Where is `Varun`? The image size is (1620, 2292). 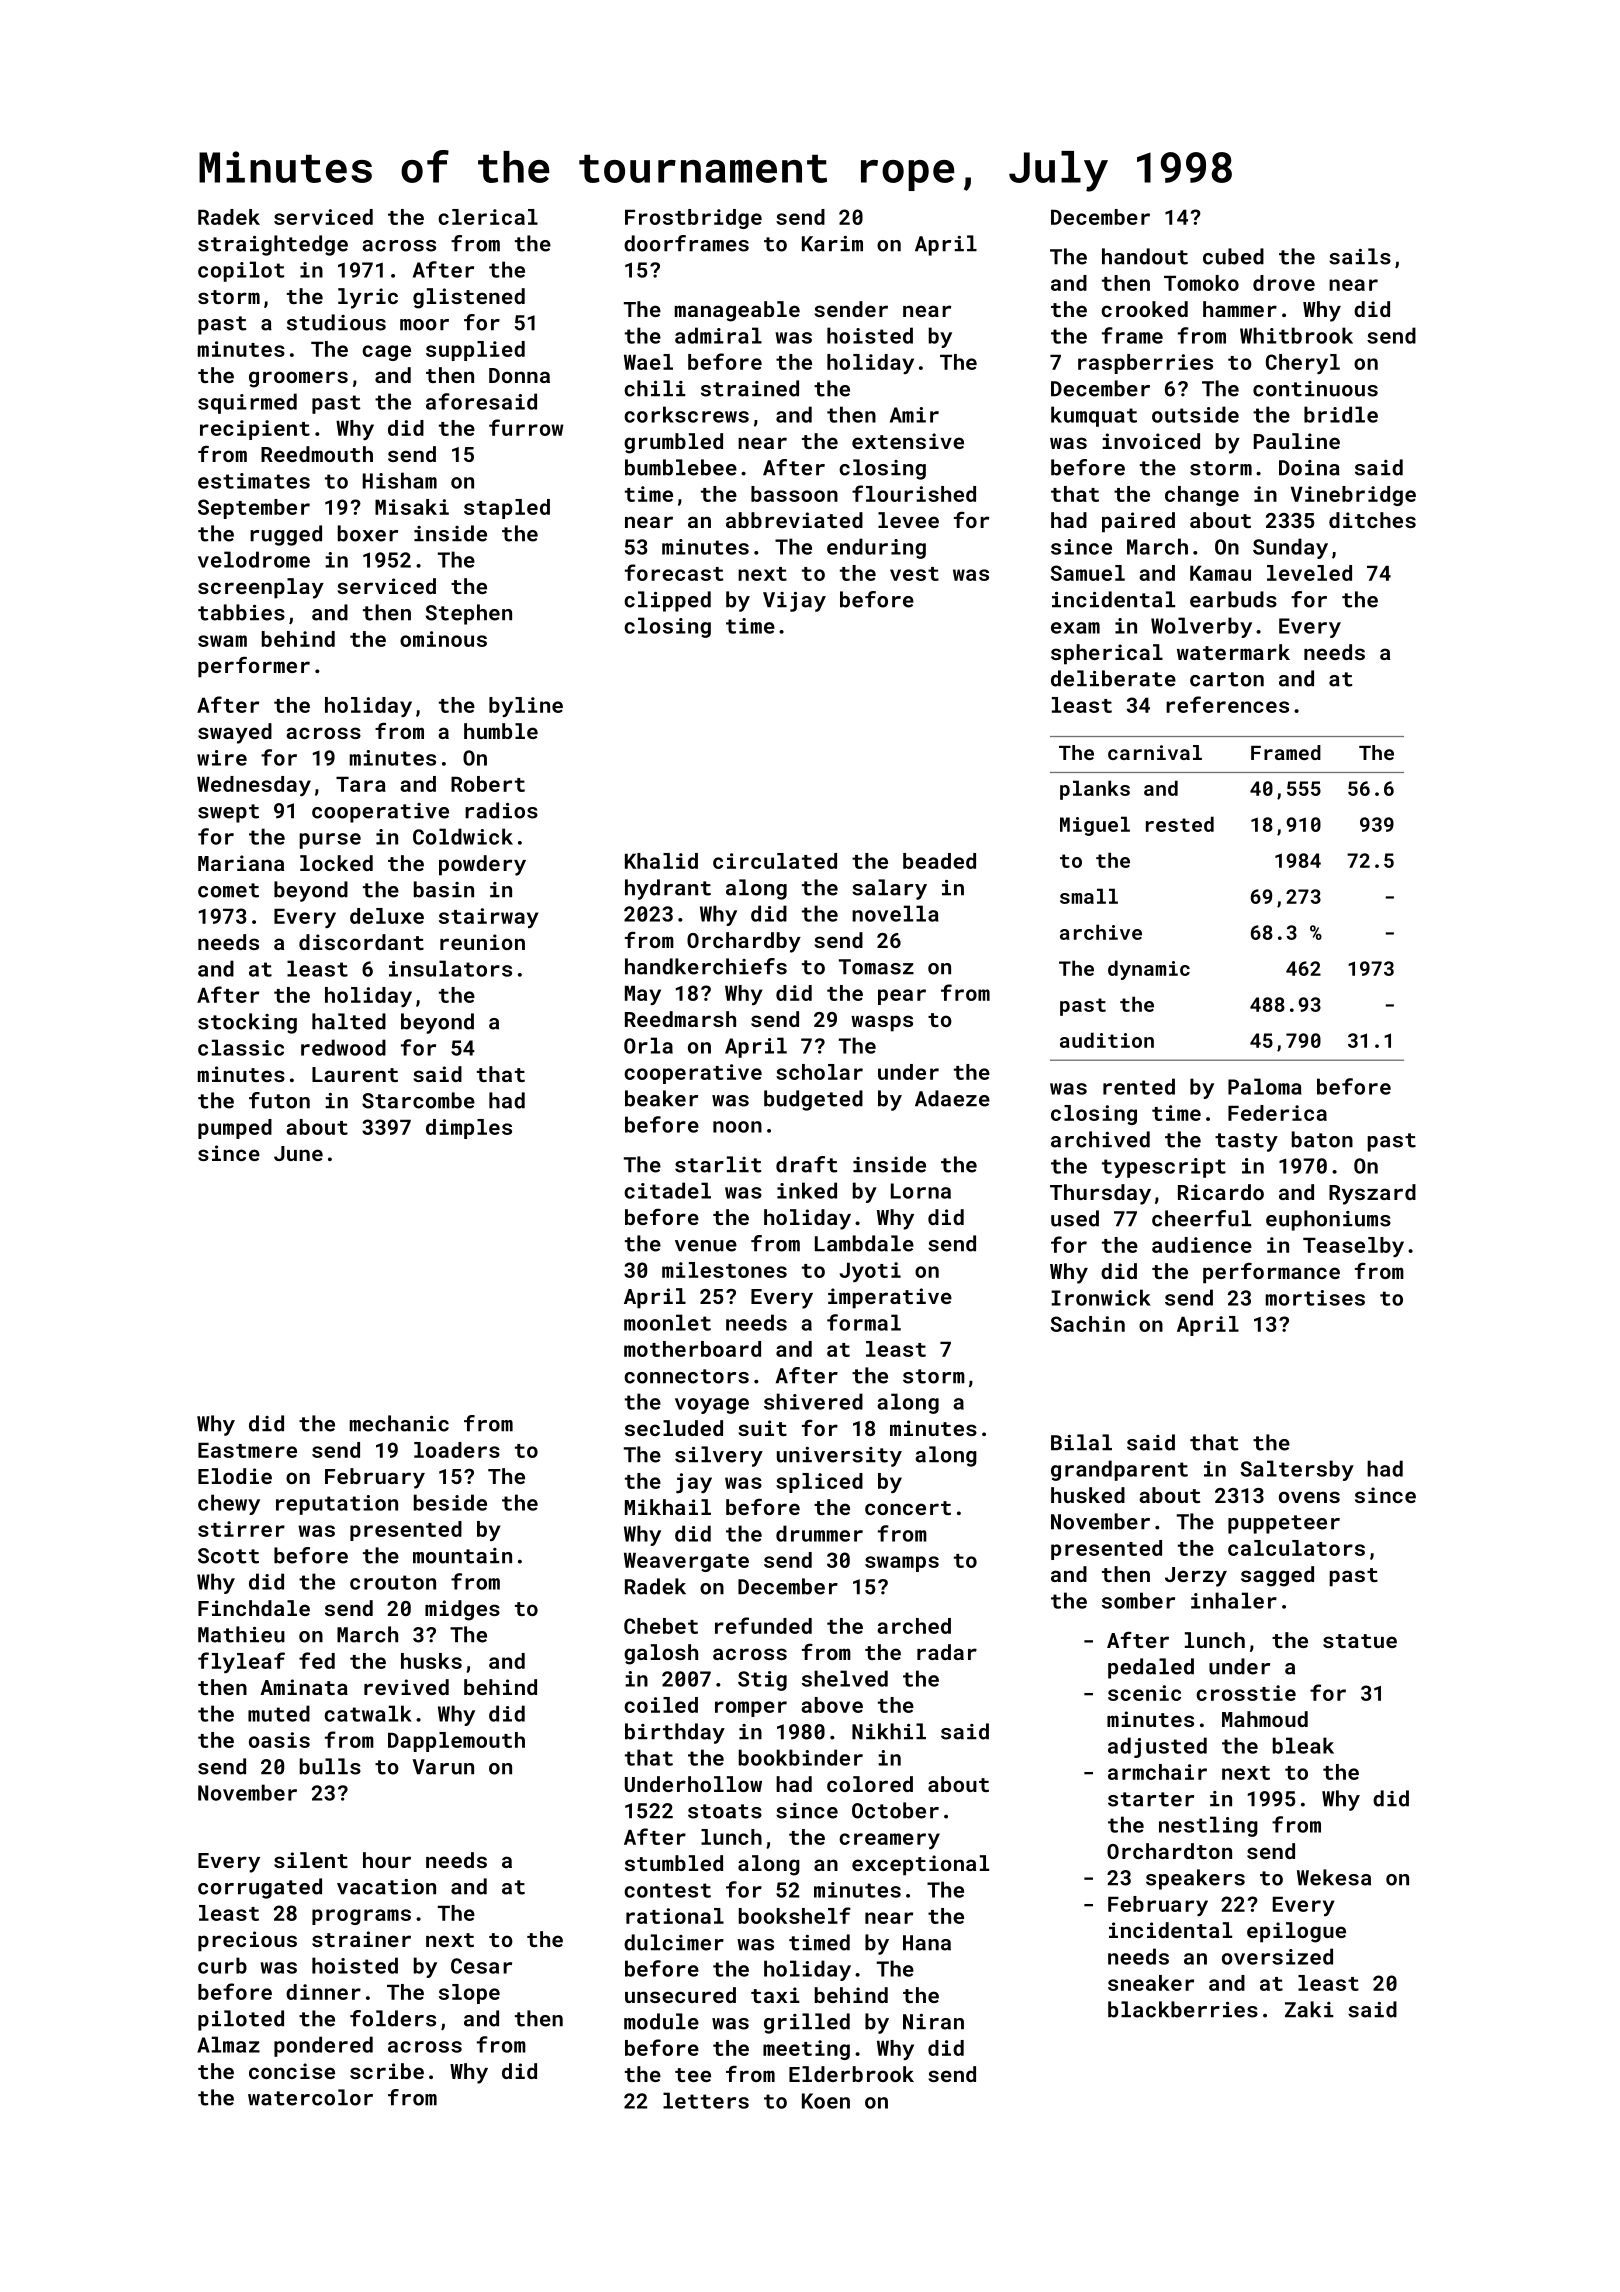 Varun is located at coordinates (443, 1767).
